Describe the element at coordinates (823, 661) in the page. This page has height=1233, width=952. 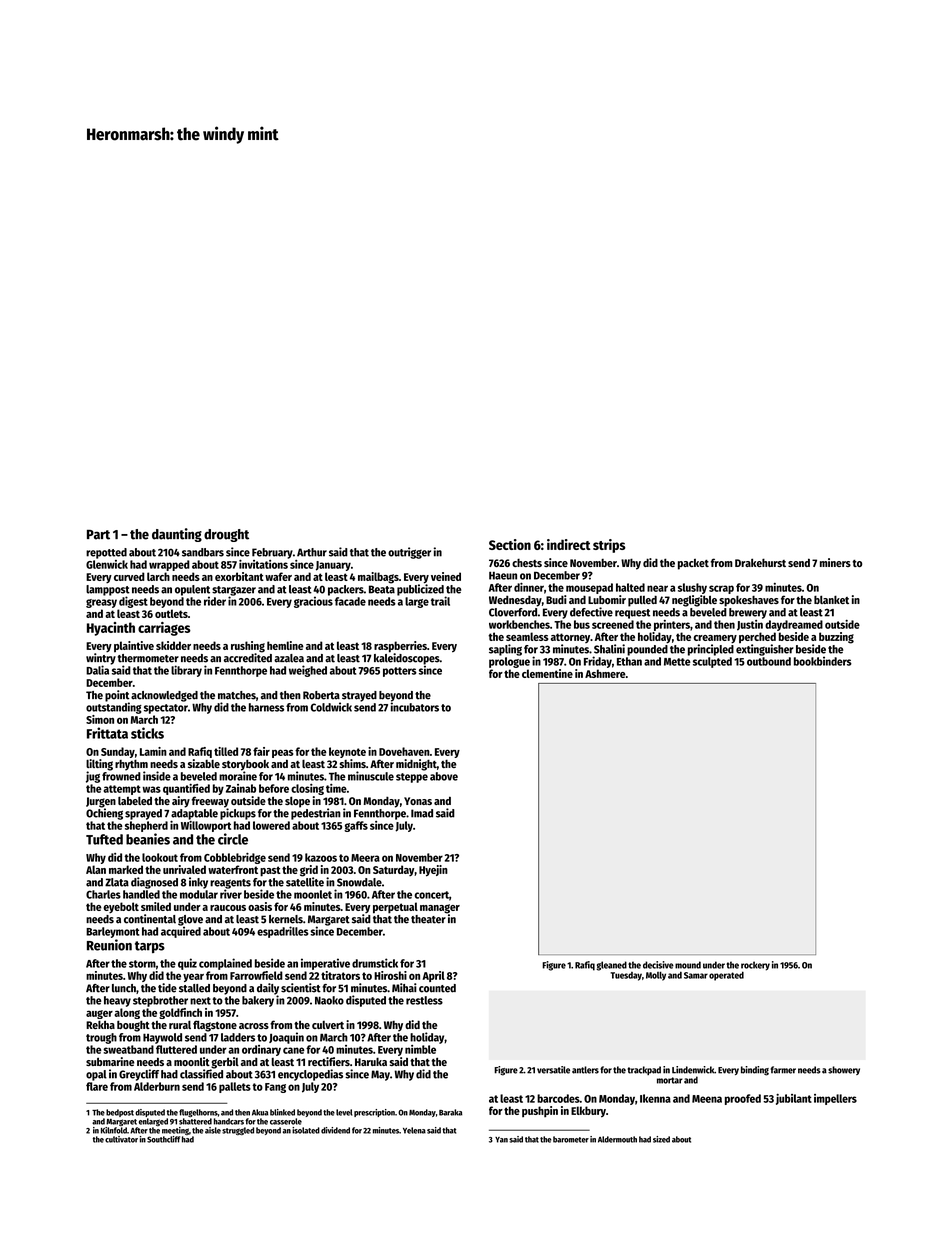
I see `bookbinders` at that location.
